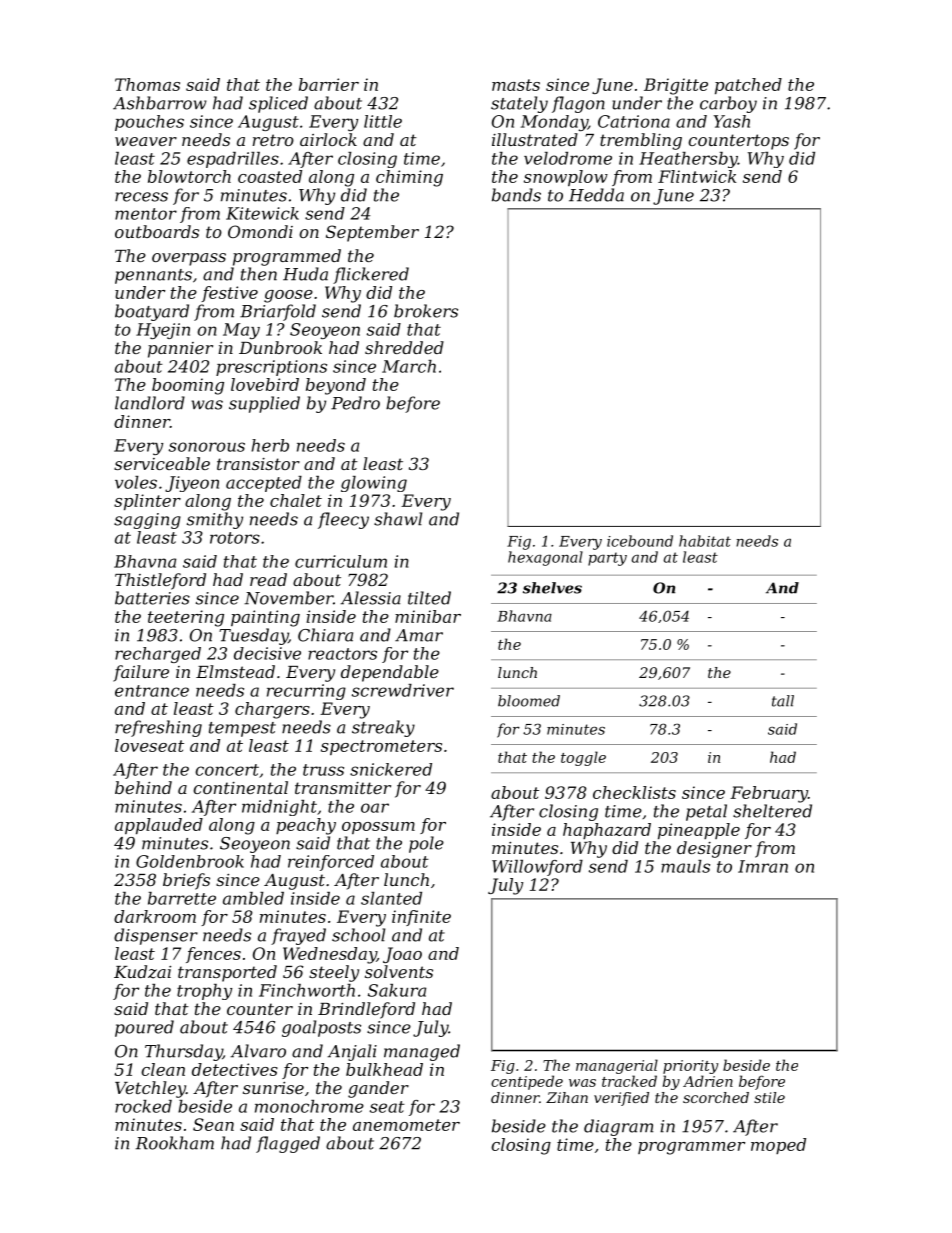 The height and width of the screenshot is (1233, 952). Describe the element at coordinates (690, 1067) in the screenshot. I see `priority` at that location.
